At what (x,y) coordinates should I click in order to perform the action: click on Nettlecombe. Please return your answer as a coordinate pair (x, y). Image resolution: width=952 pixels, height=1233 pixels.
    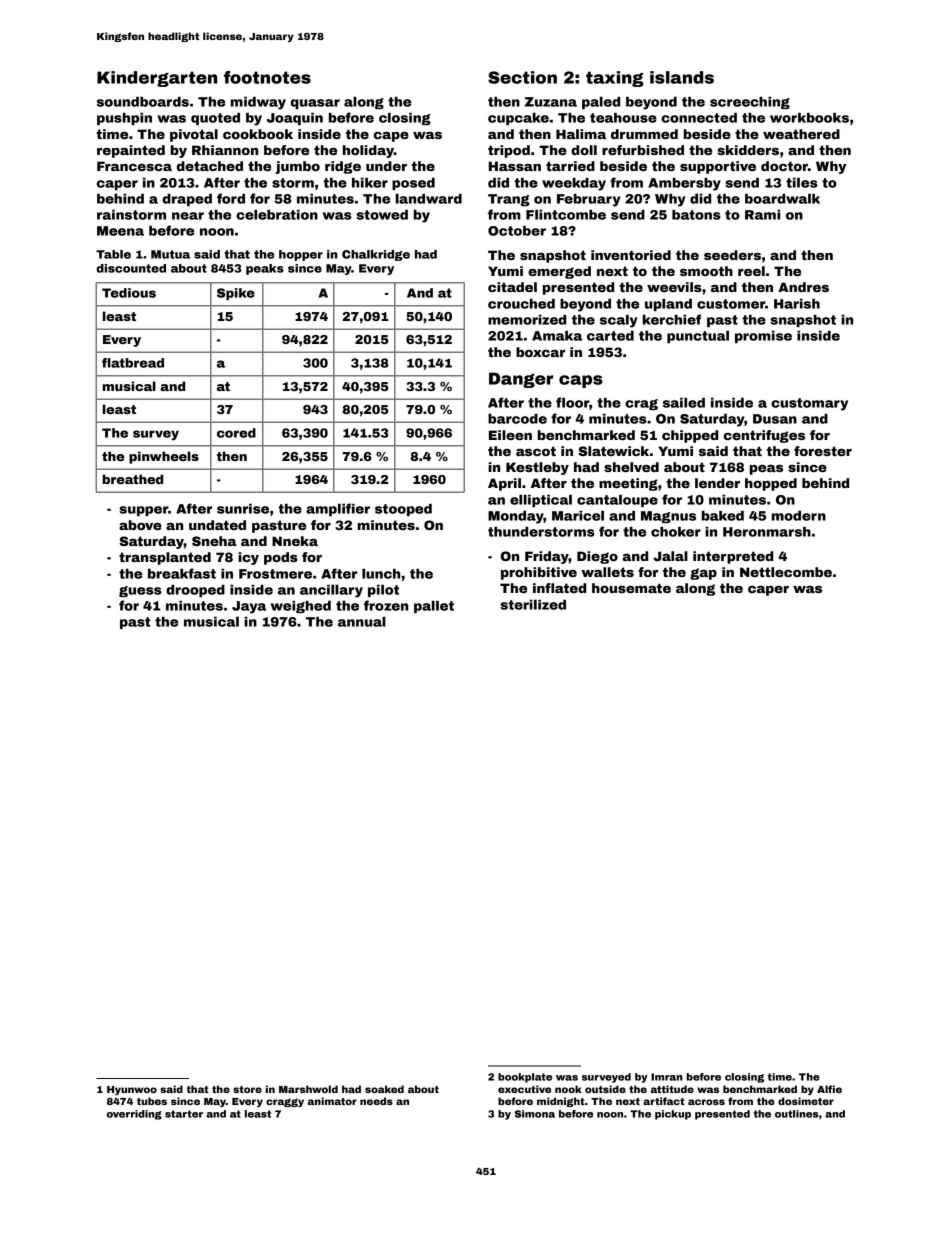
    Looking at the image, I should click on (786, 572).
